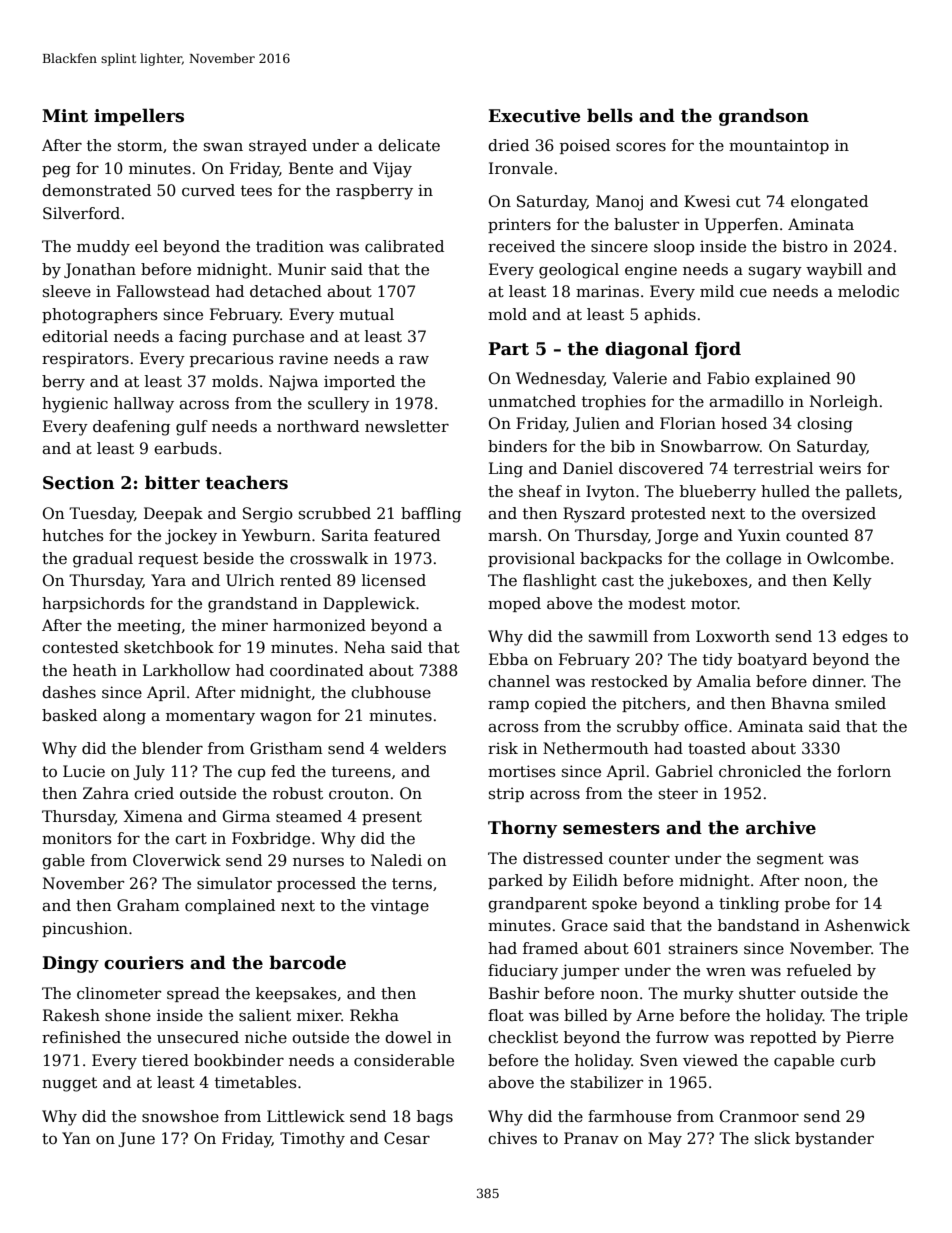 The width and height of the document is (952, 1233). What do you see at coordinates (399, 907) in the document?
I see `vintage` at bounding box center [399, 907].
